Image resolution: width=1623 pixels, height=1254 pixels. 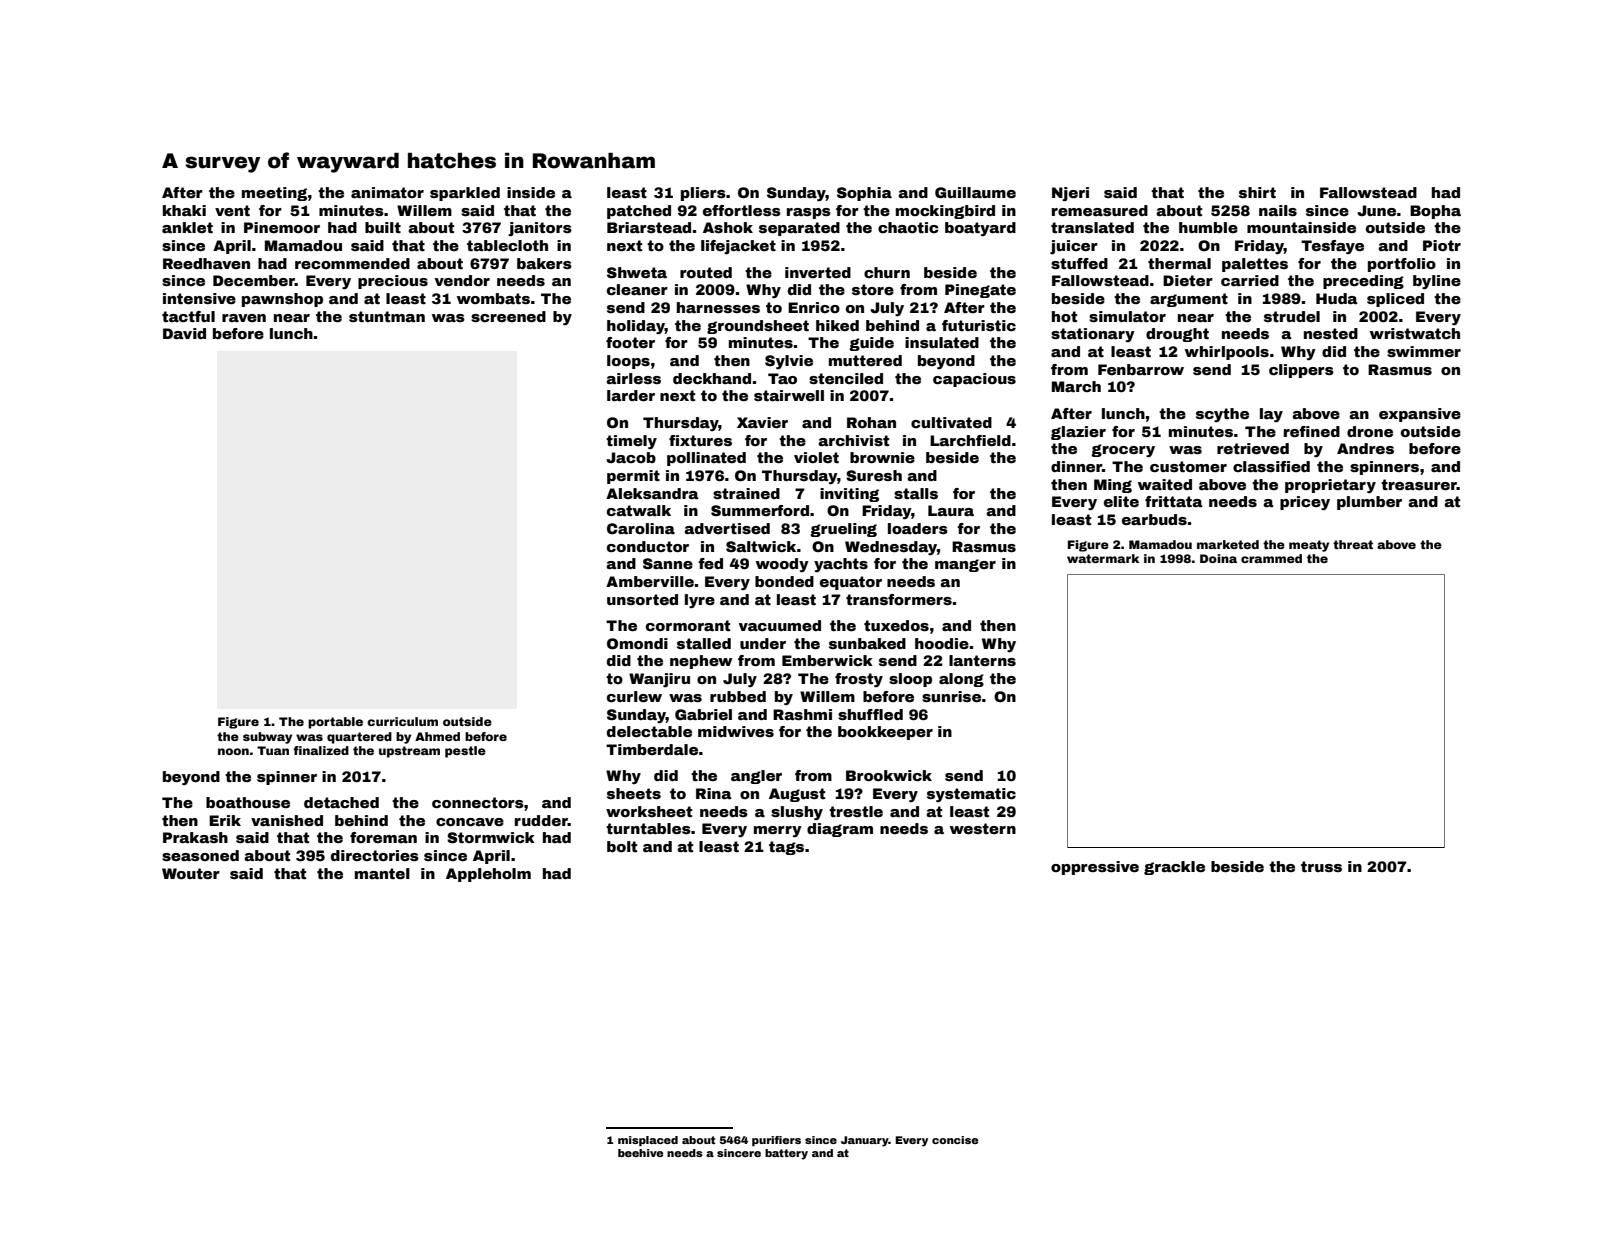 I want to click on noon, so click(x=233, y=751).
